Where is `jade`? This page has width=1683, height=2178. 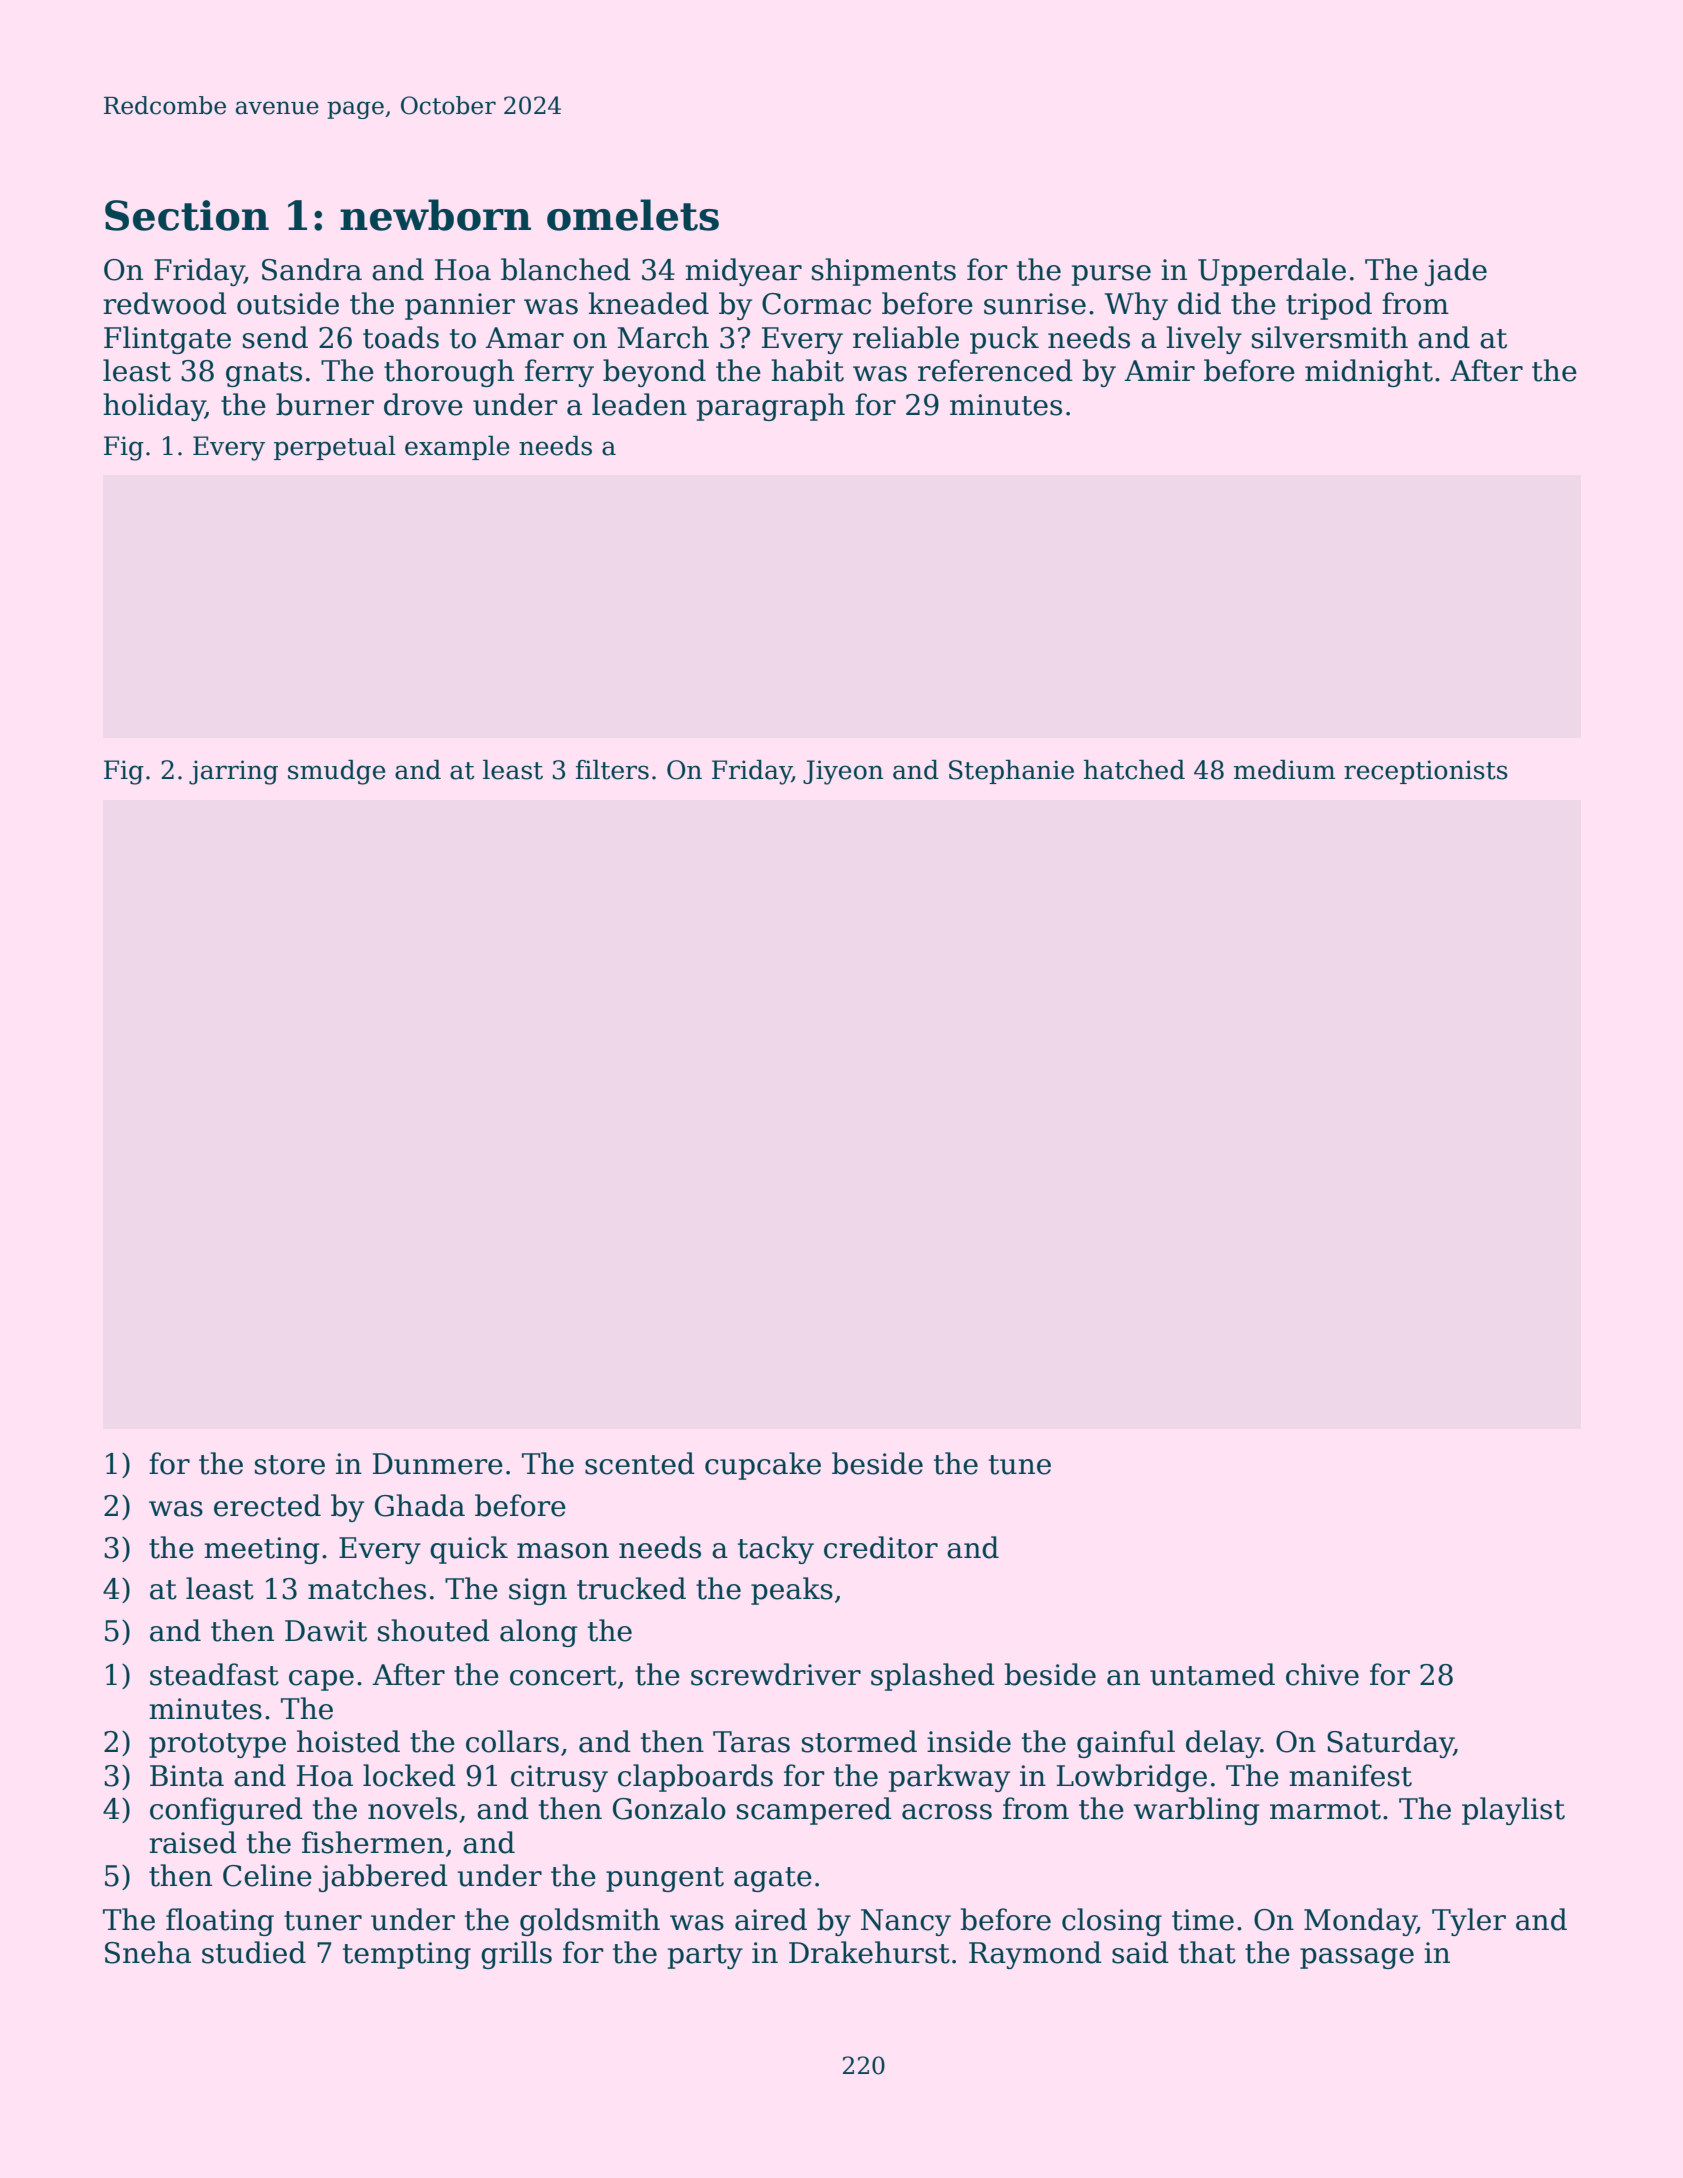
jade is located at coordinates (1456, 272).
